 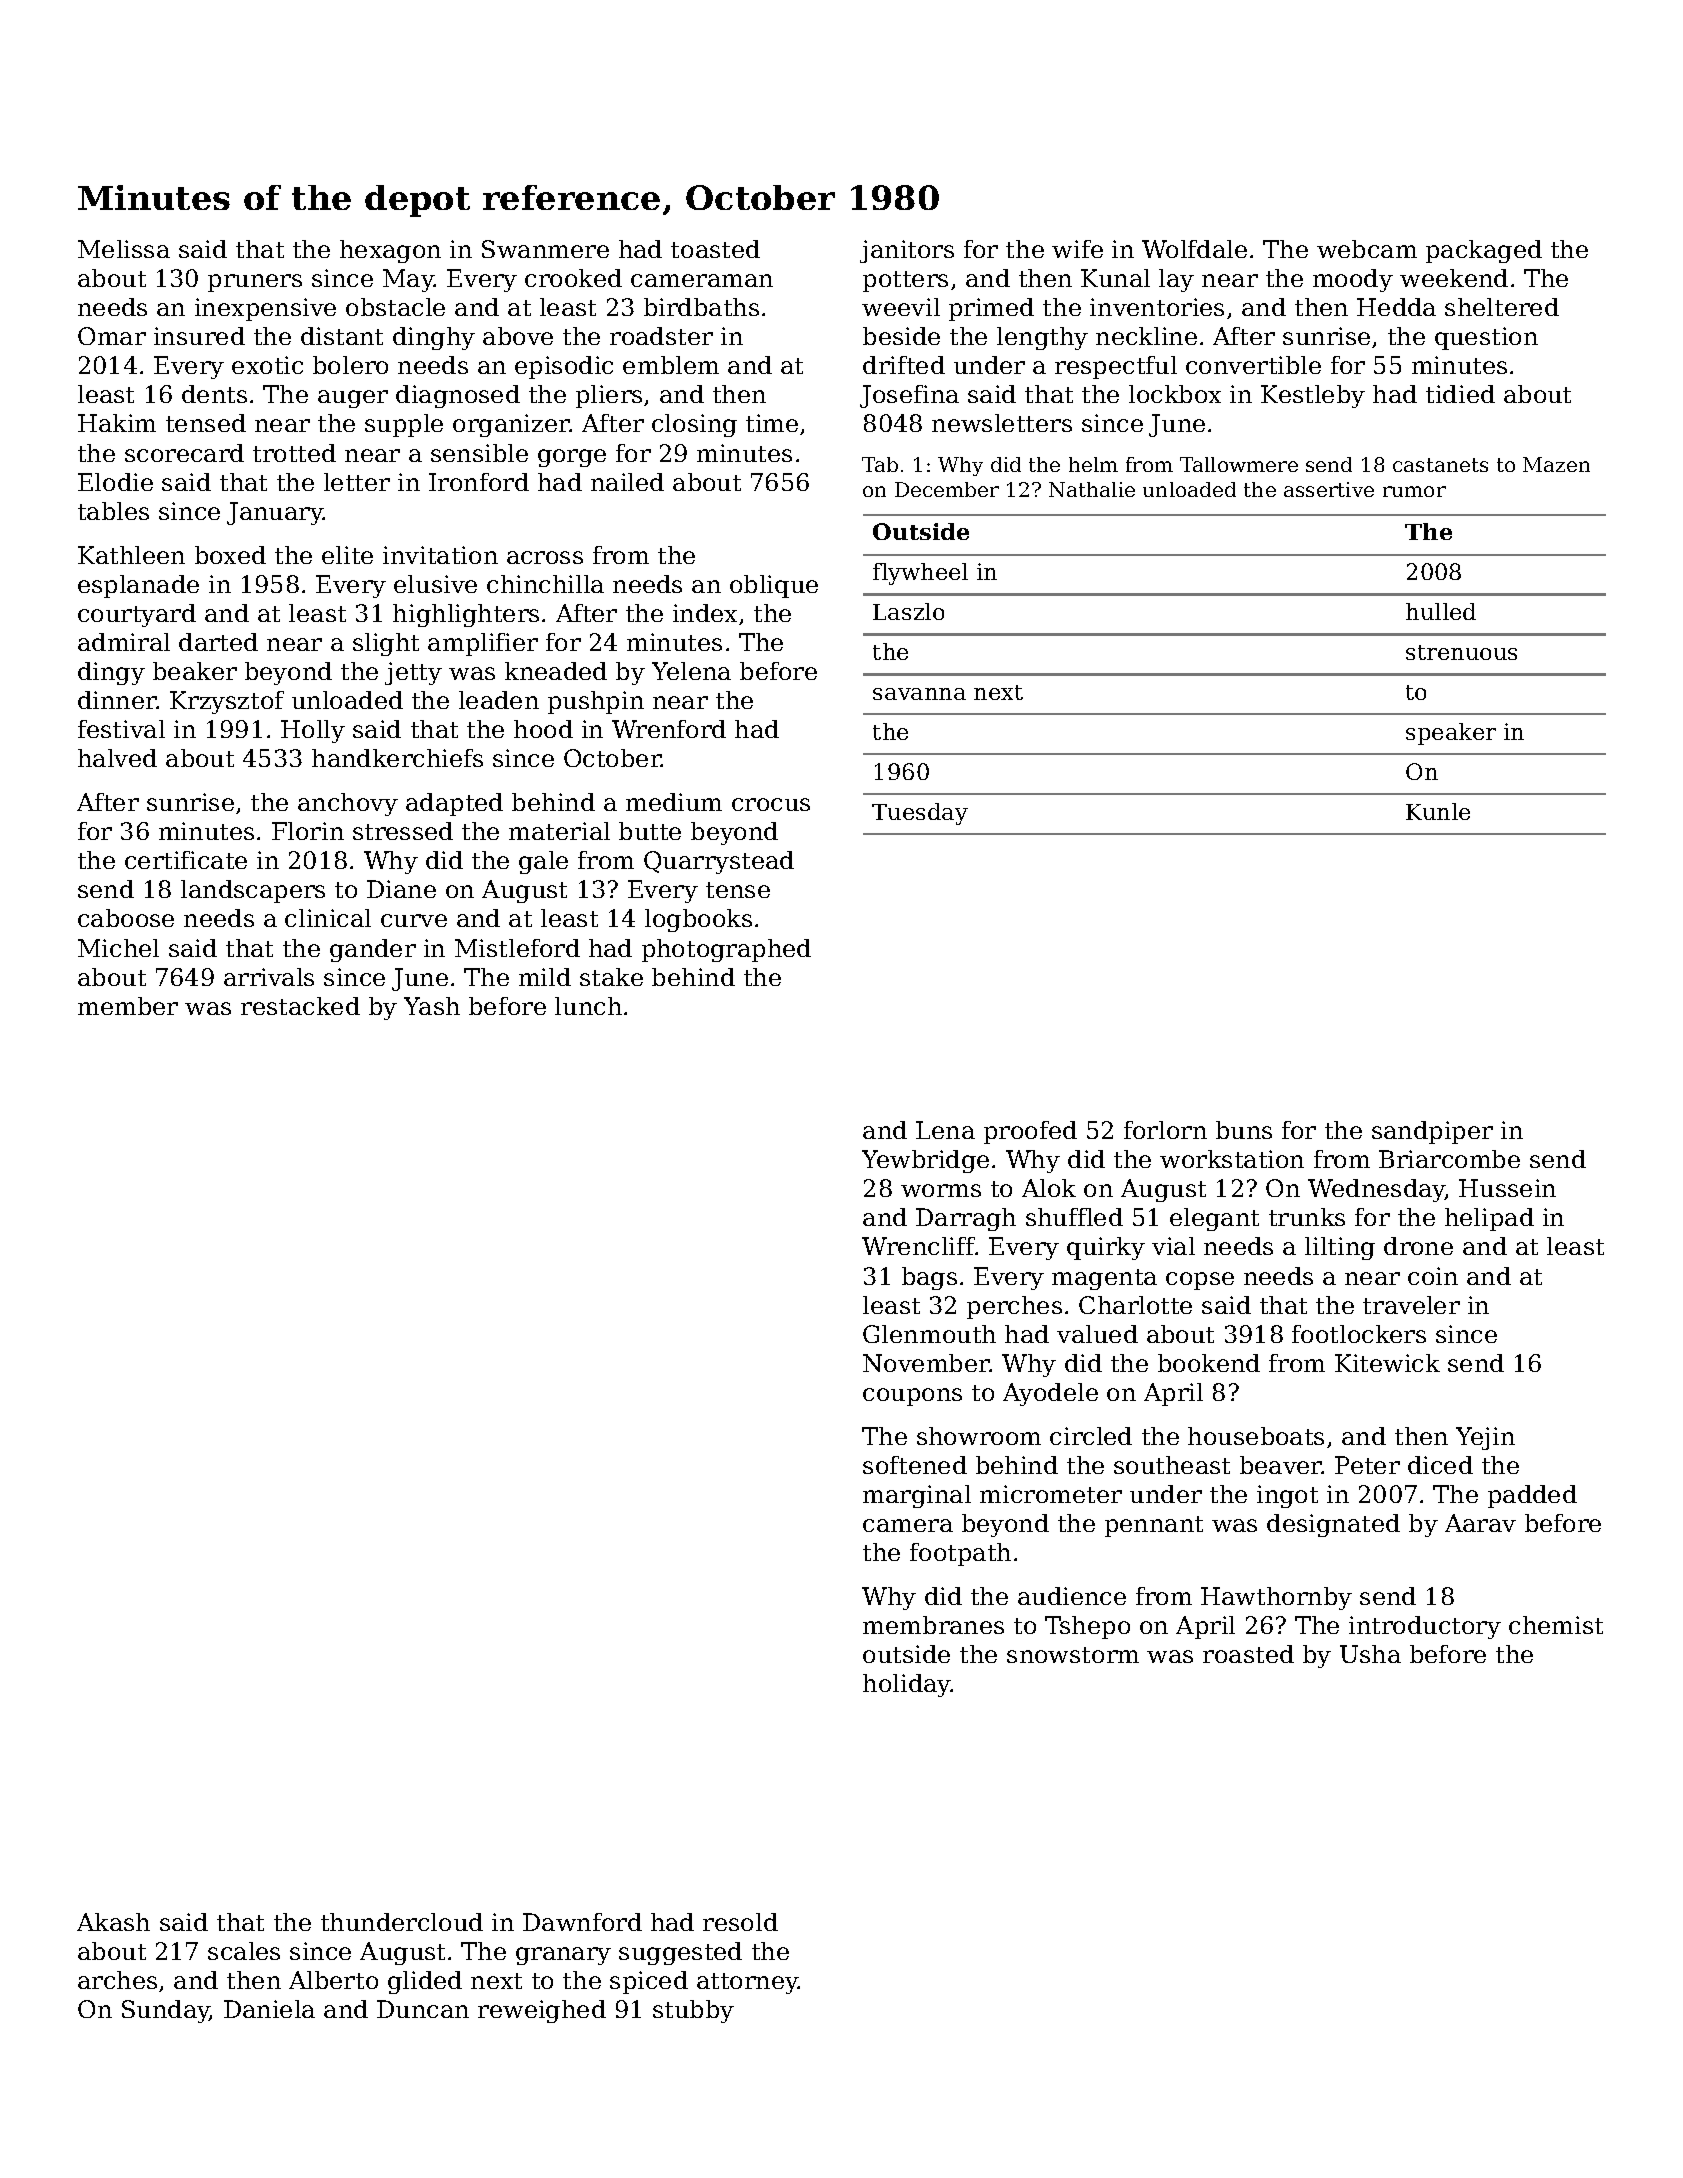 What do you see at coordinates (545, 249) in the document?
I see `Swanmere` at bounding box center [545, 249].
